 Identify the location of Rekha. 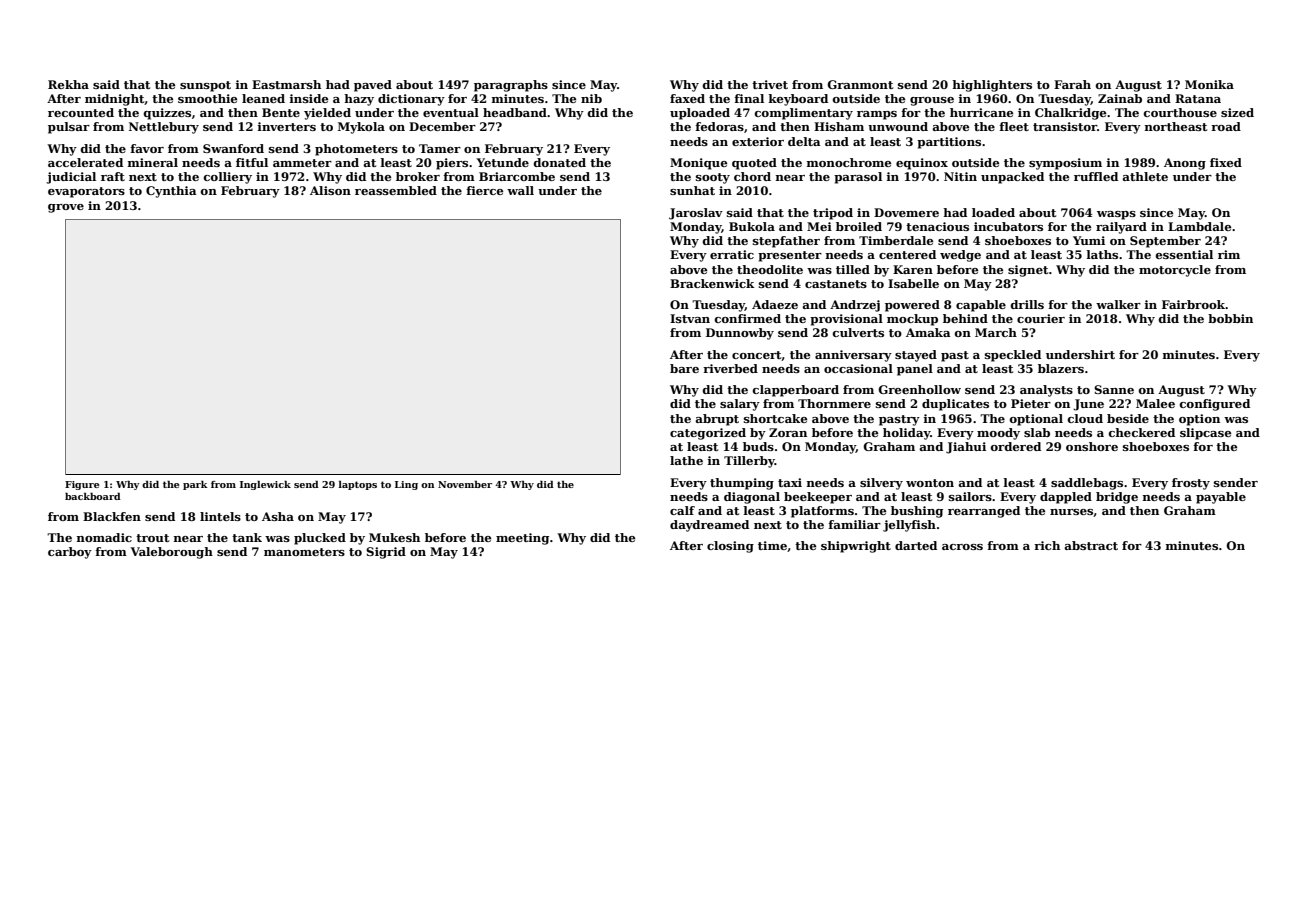
(68, 84).
